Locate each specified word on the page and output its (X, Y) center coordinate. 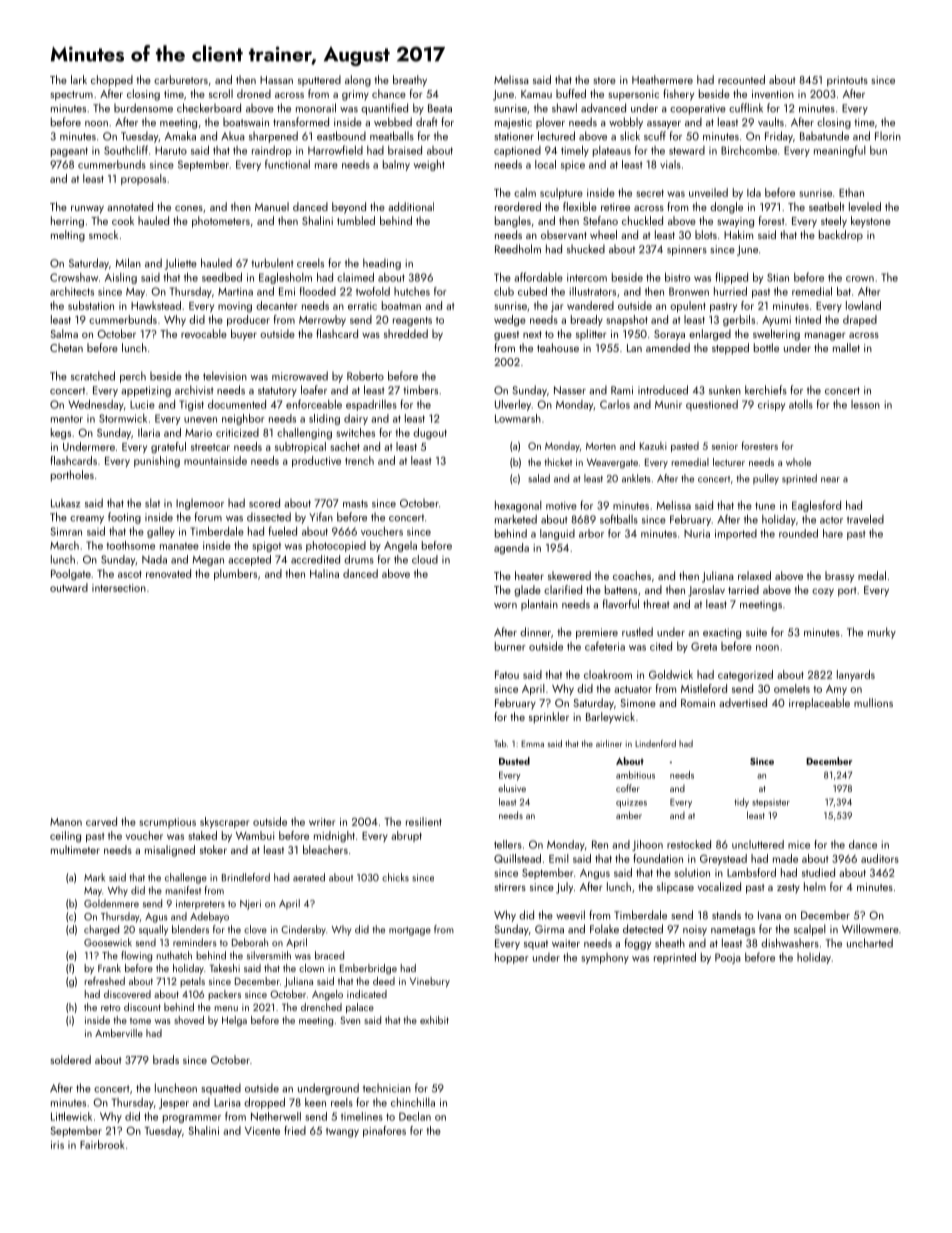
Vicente (262, 1131)
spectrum (72, 96)
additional (411, 206)
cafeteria (605, 646)
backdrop (841, 236)
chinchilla (413, 1102)
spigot (266, 546)
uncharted (870, 943)
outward (69, 587)
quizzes (631, 803)
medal (872, 575)
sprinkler (549, 718)
